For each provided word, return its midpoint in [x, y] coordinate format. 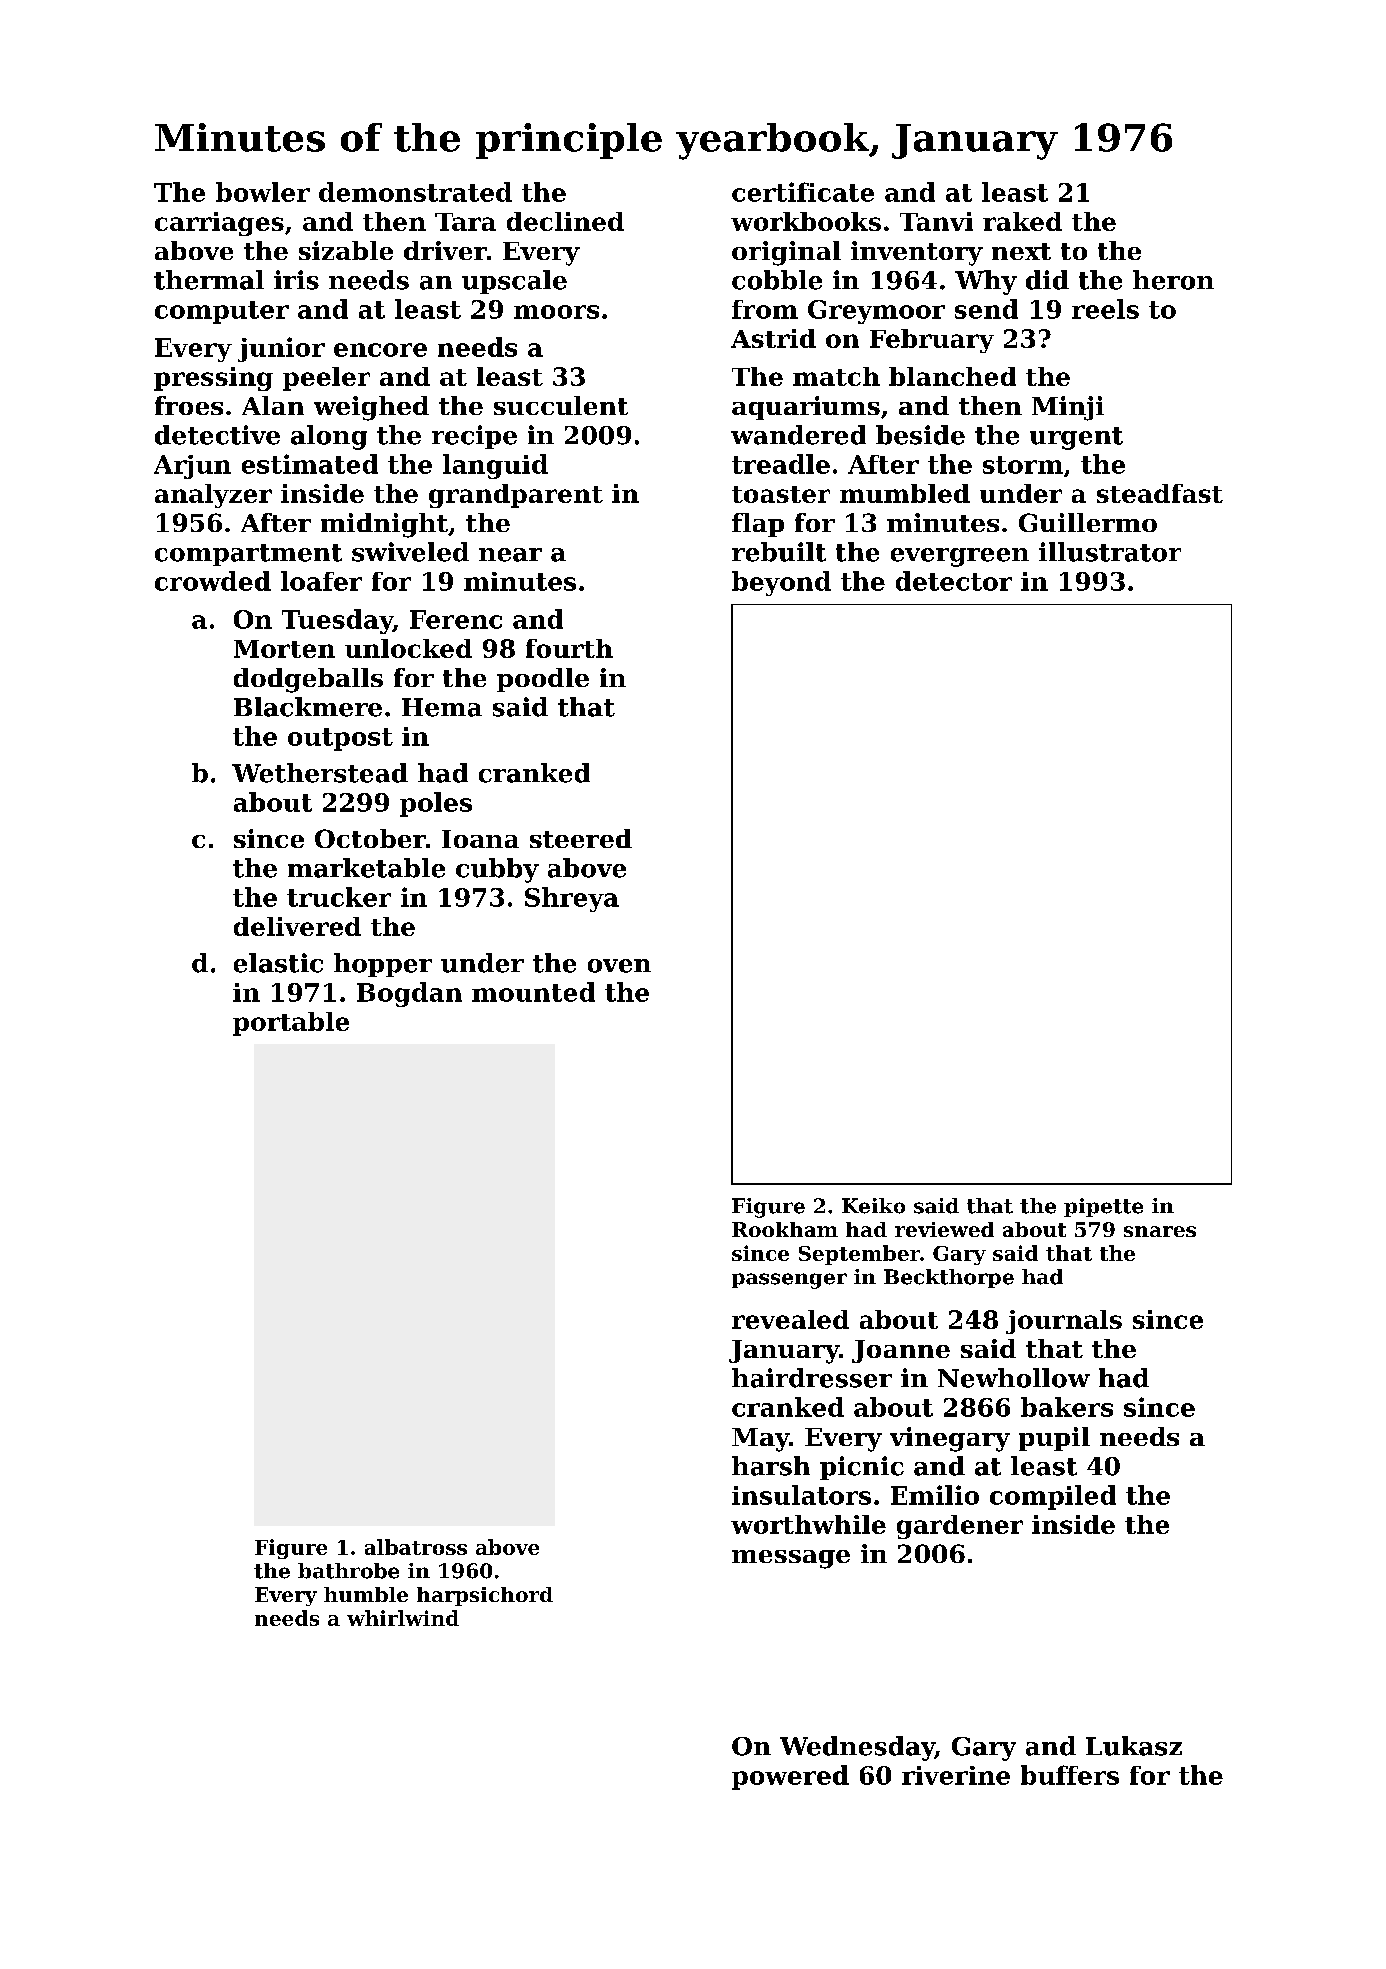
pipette [1103, 1207]
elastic [278, 963]
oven [619, 966]
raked [1022, 221]
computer [222, 312]
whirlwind [403, 1618]
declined [565, 221]
